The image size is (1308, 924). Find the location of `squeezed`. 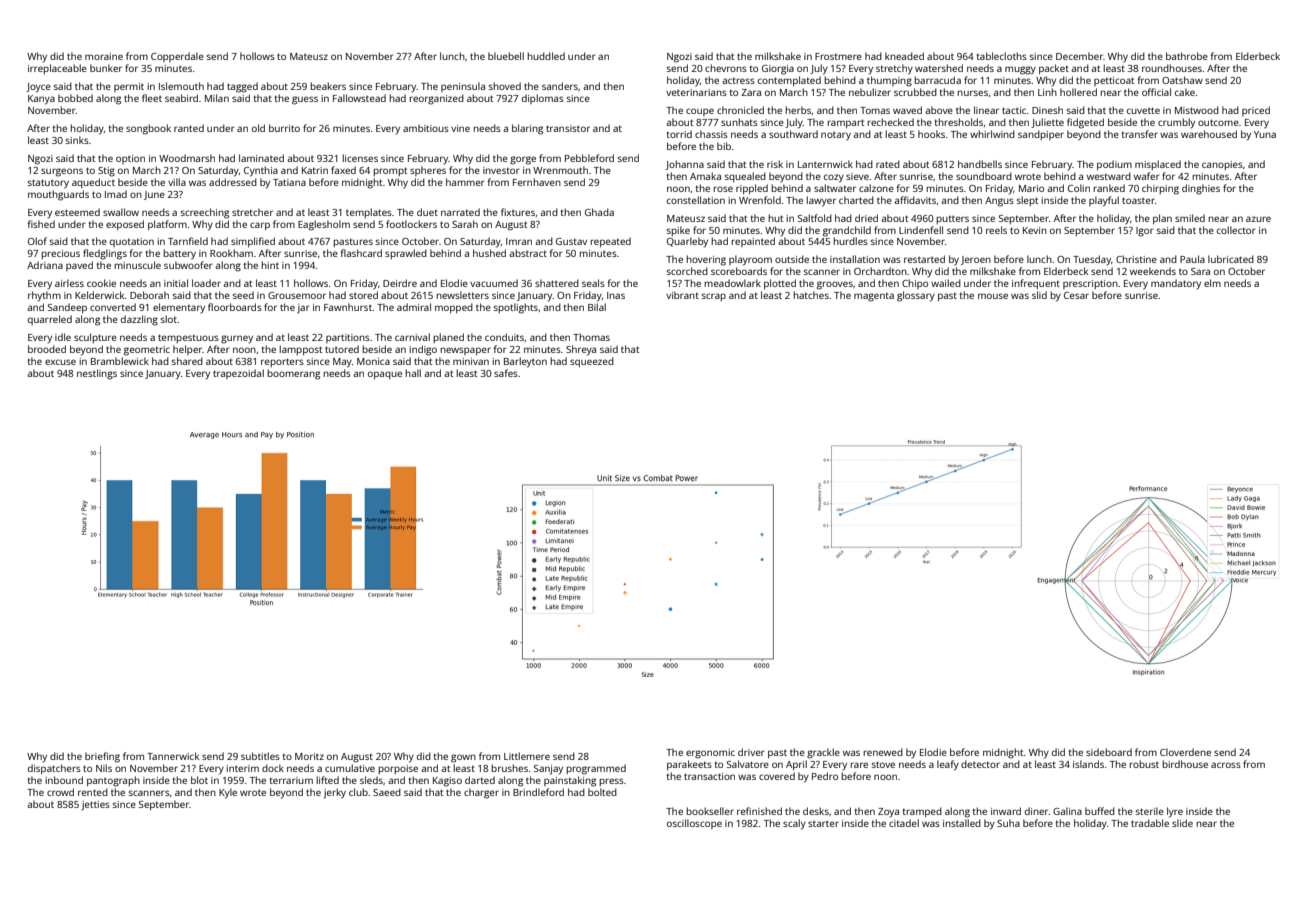

squeezed is located at coordinates (592, 362).
